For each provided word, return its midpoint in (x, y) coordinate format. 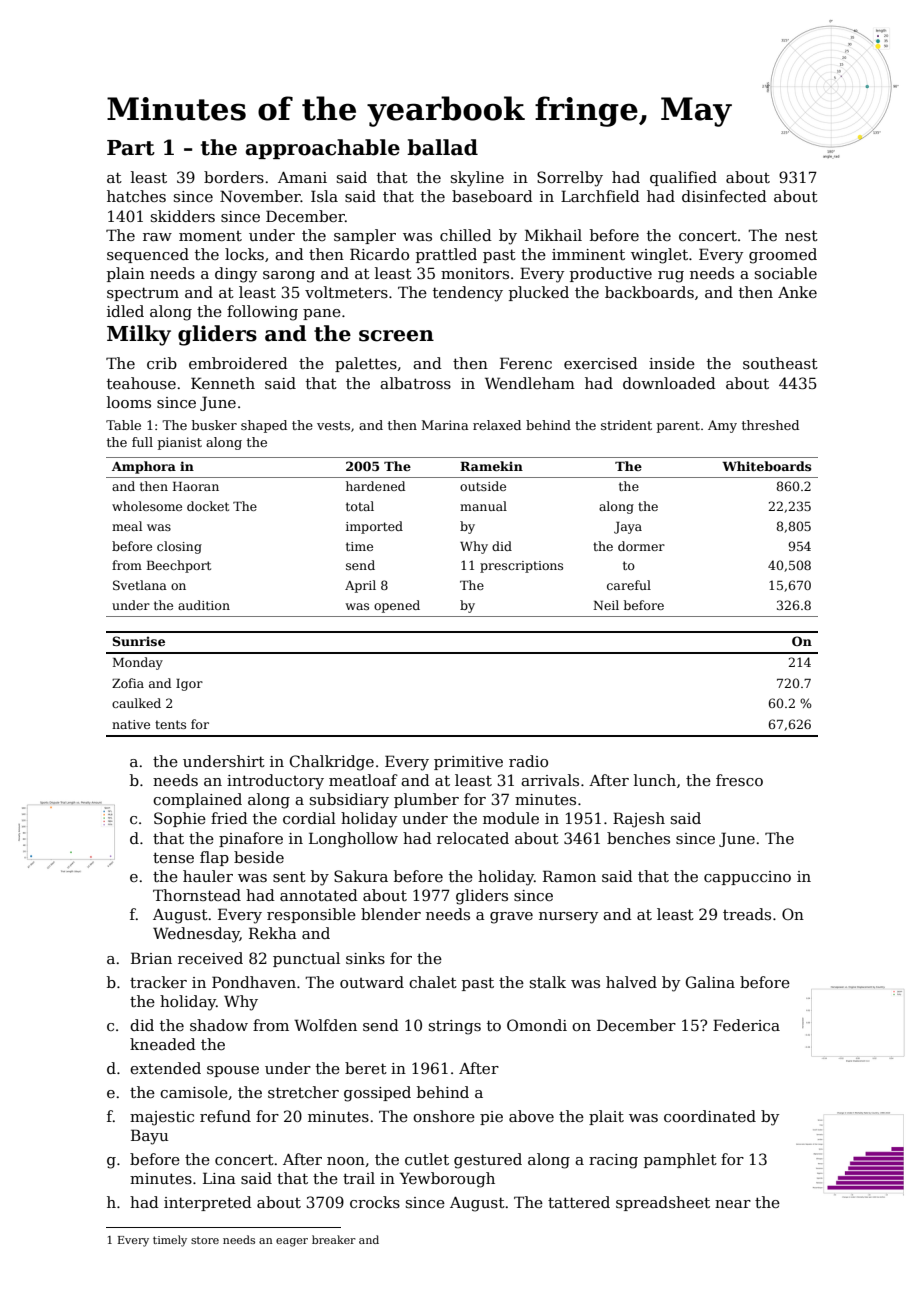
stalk (548, 982)
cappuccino (747, 878)
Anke (797, 292)
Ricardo (379, 254)
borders (234, 177)
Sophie (180, 819)
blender (391, 914)
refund (225, 1116)
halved (631, 982)
